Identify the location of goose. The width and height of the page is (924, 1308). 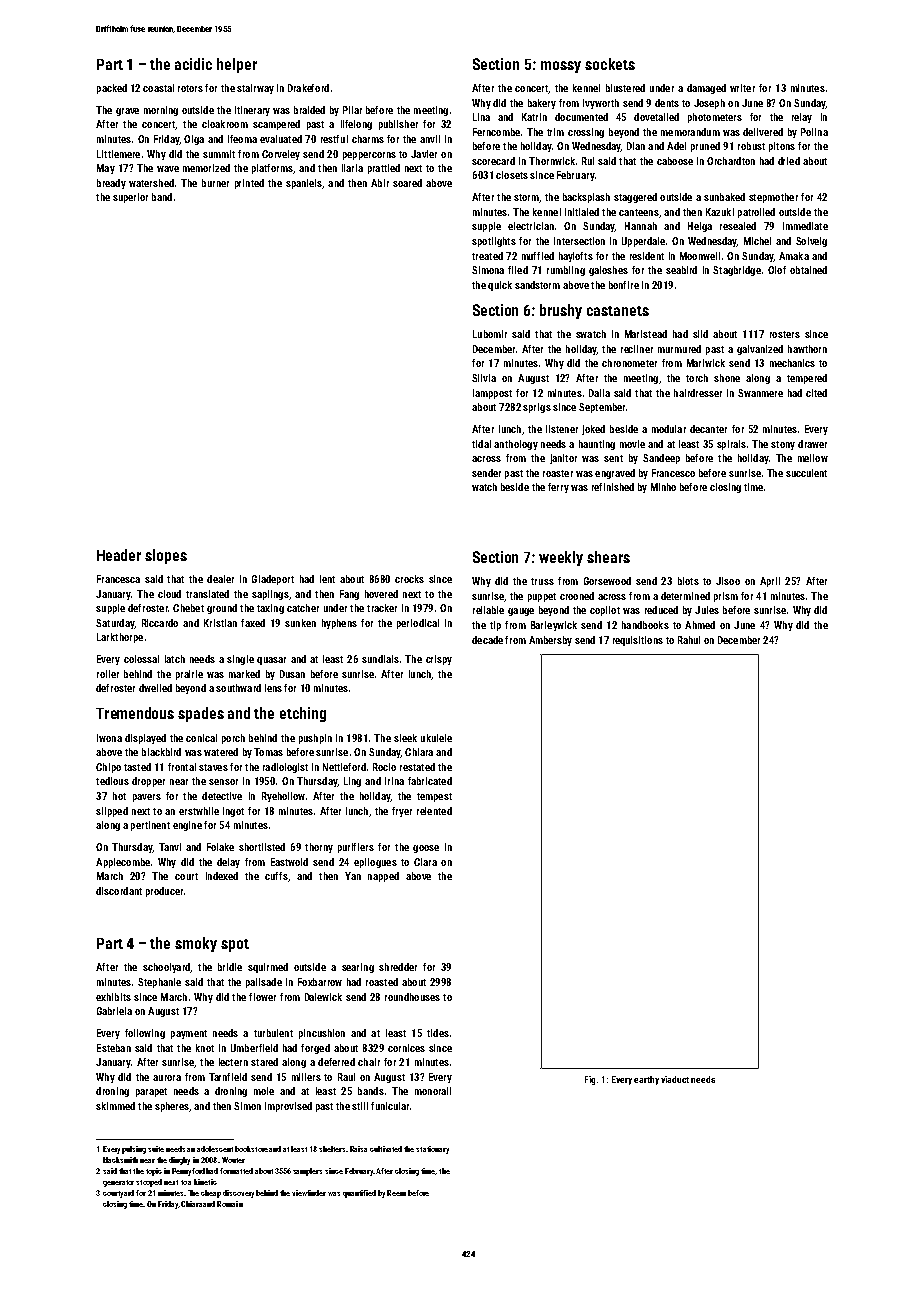
(426, 849).
